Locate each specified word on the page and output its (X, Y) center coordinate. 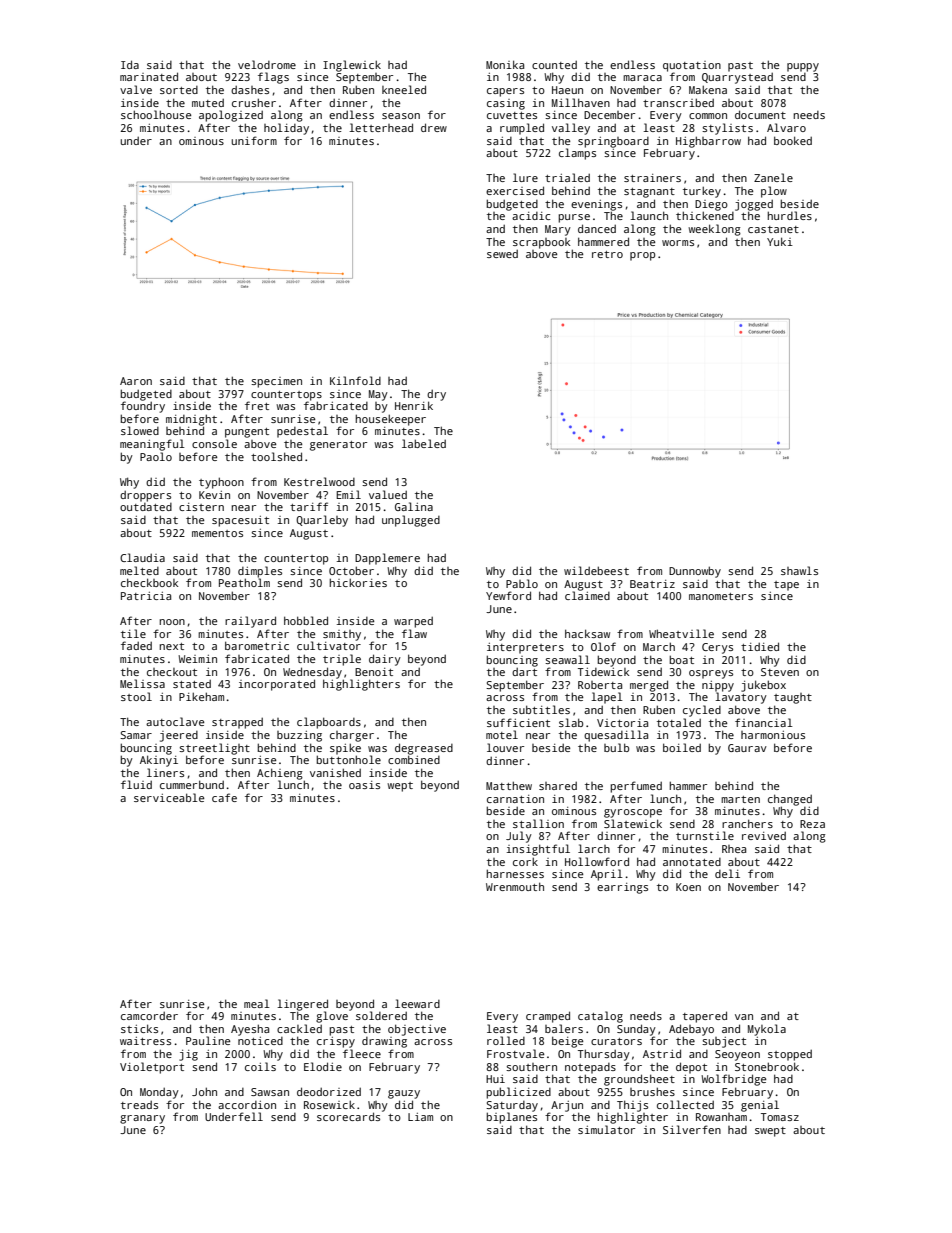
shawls (799, 570)
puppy (803, 67)
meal (257, 1003)
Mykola (767, 1030)
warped (413, 622)
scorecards (348, 1116)
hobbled (306, 620)
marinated (149, 76)
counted (554, 65)
